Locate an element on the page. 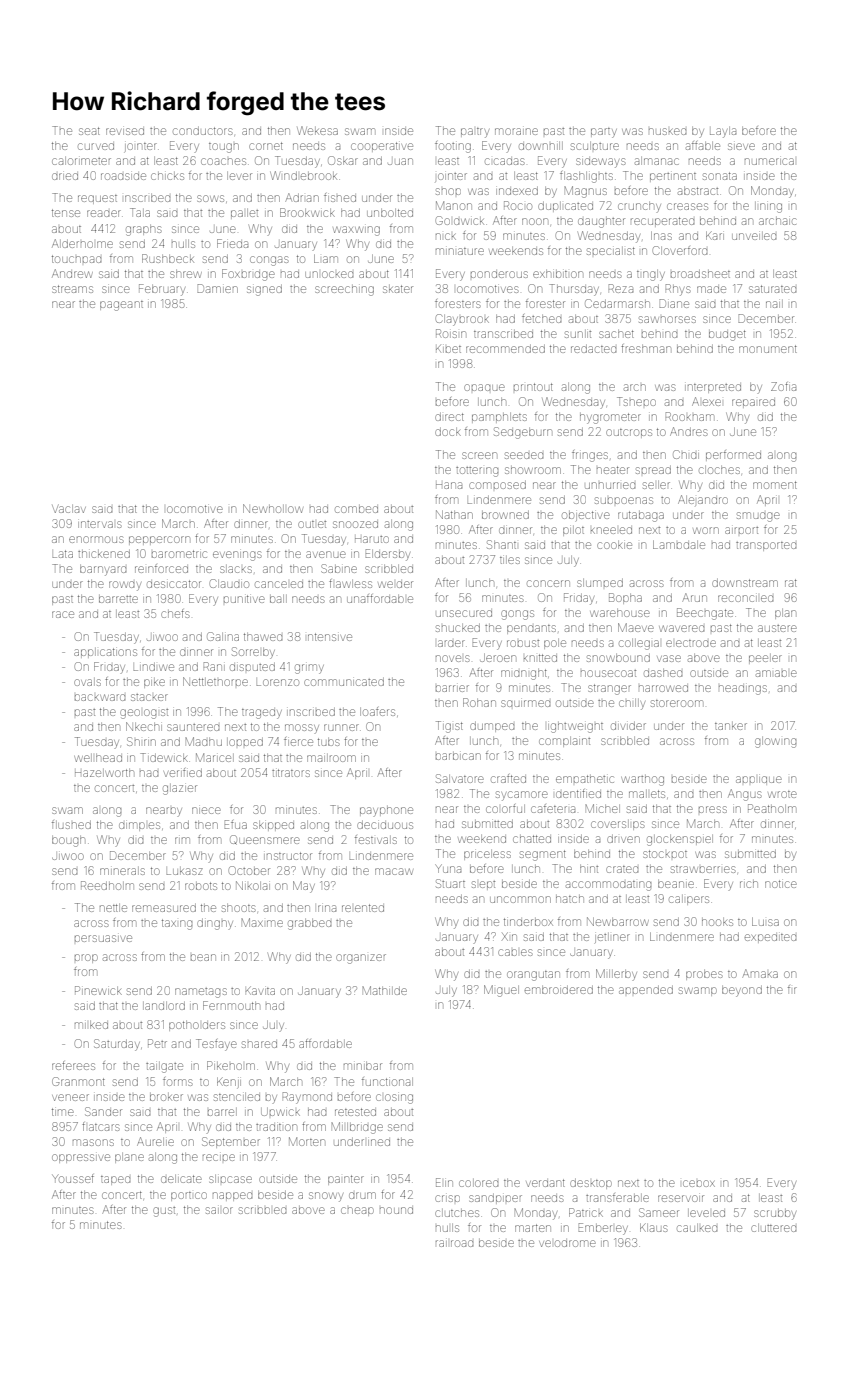 This page has height=1400, width=849. footing is located at coordinates (453, 147).
